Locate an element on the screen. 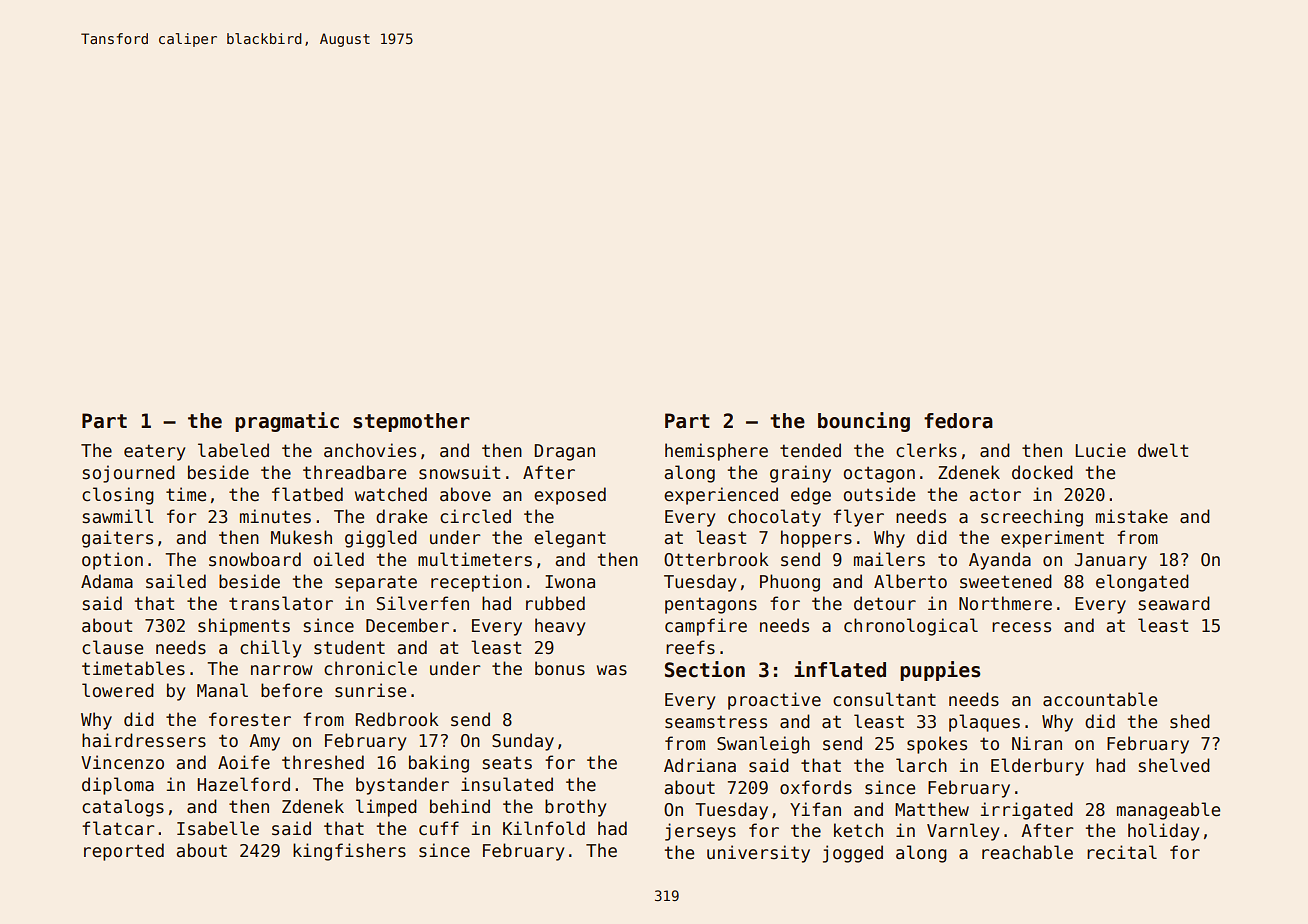 Image resolution: width=1308 pixels, height=924 pixels. accountable is located at coordinates (1100, 699).
